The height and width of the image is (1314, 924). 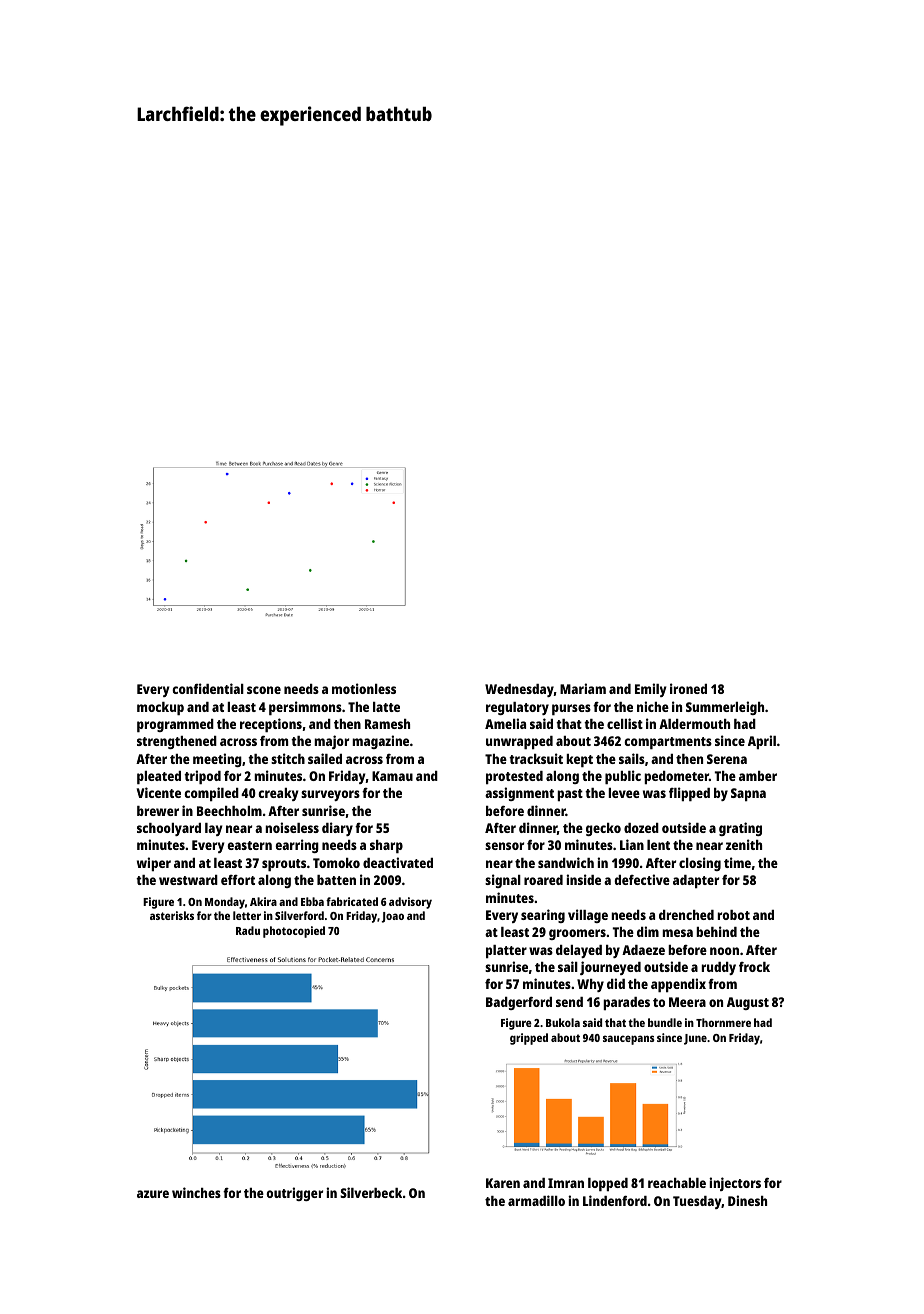 What do you see at coordinates (688, 688) in the image?
I see `ironed` at bounding box center [688, 688].
